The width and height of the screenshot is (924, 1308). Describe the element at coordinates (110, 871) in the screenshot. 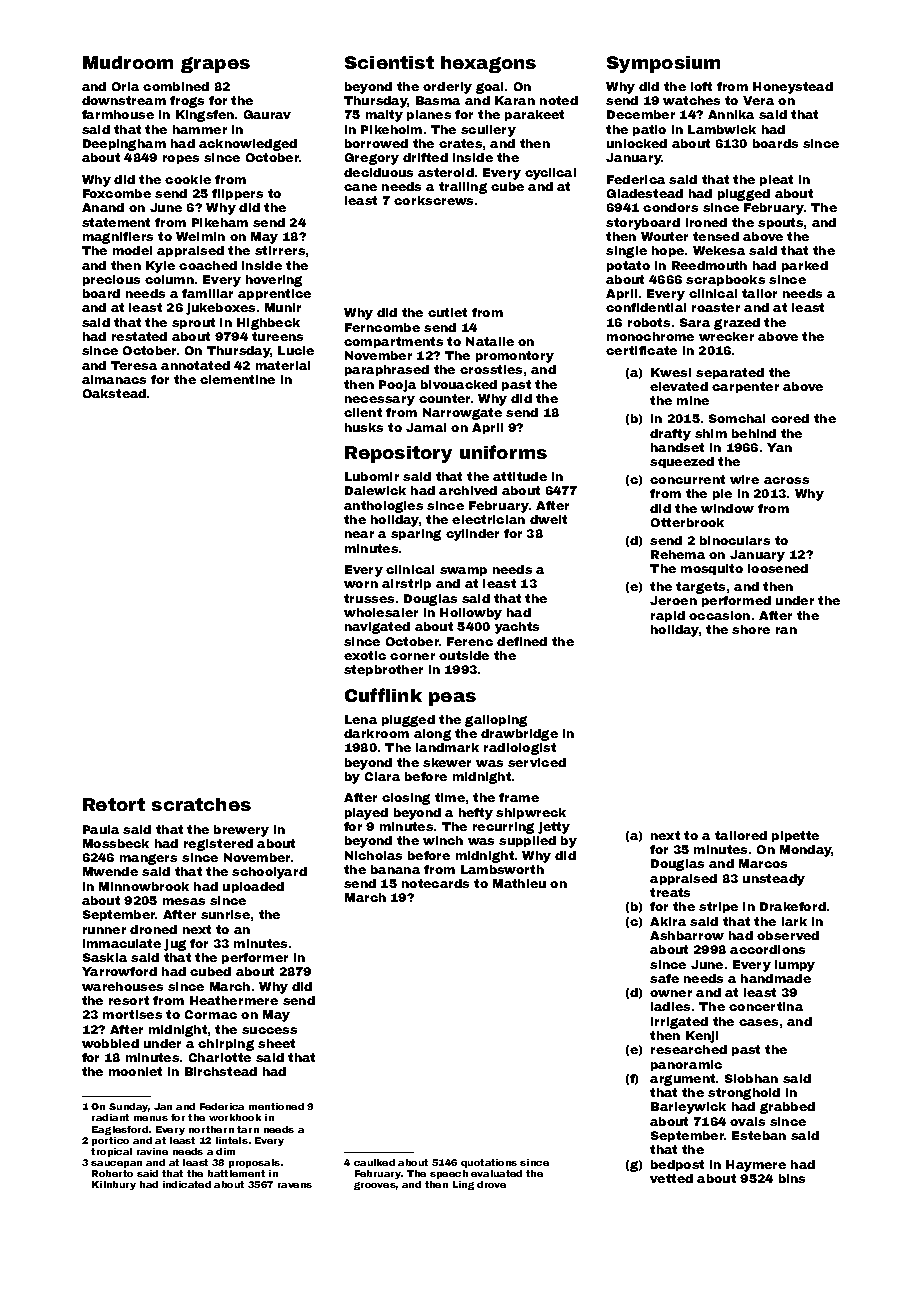

I see `Mwende` at that location.
